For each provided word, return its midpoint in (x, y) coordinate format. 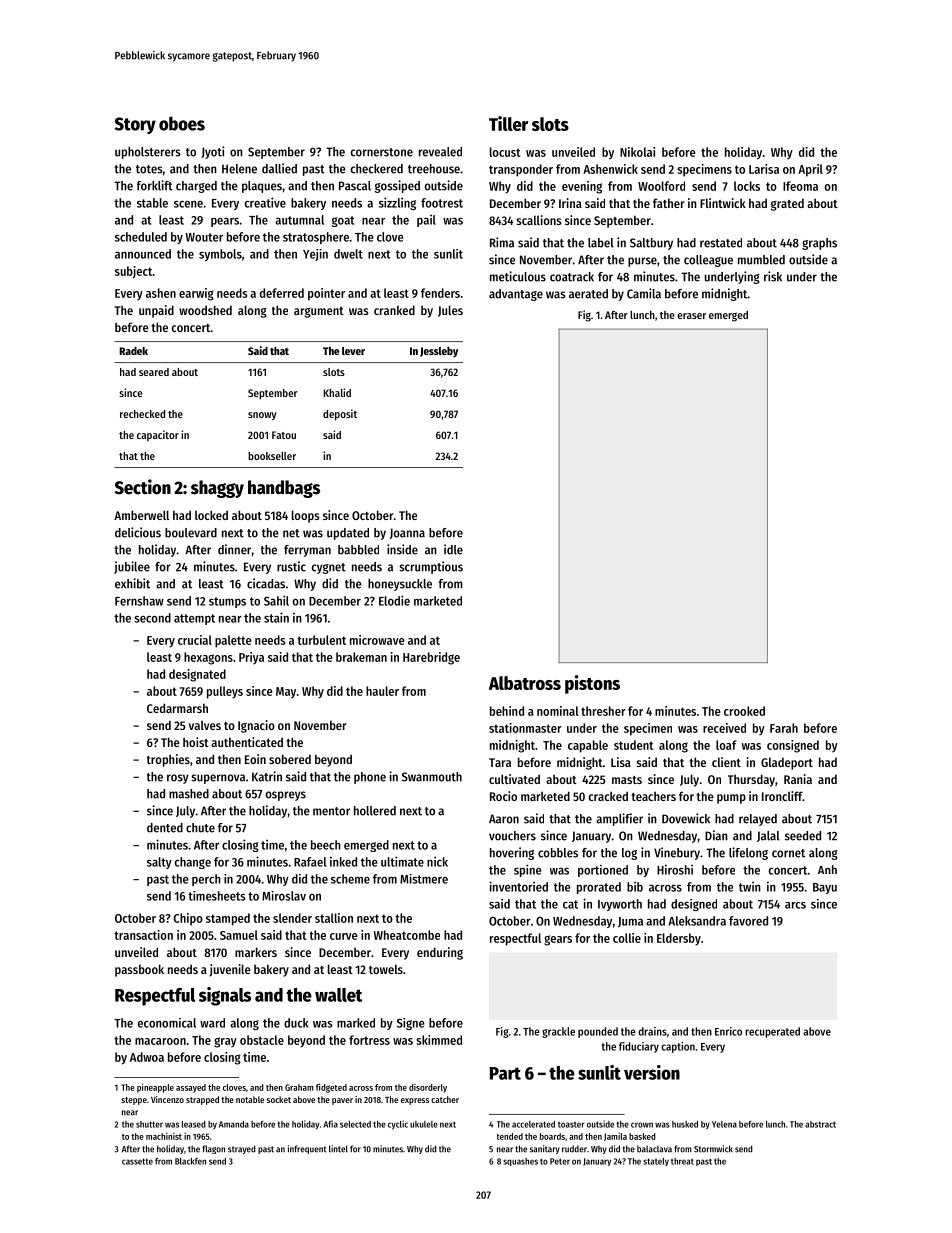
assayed (191, 1088)
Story (135, 125)
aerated (588, 294)
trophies (168, 760)
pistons (592, 684)
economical (167, 1023)
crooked (744, 711)
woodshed (205, 310)
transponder (521, 170)
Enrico (728, 1031)
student (634, 745)
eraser (691, 316)
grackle (558, 1032)
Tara (500, 762)
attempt (194, 619)
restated (721, 243)
